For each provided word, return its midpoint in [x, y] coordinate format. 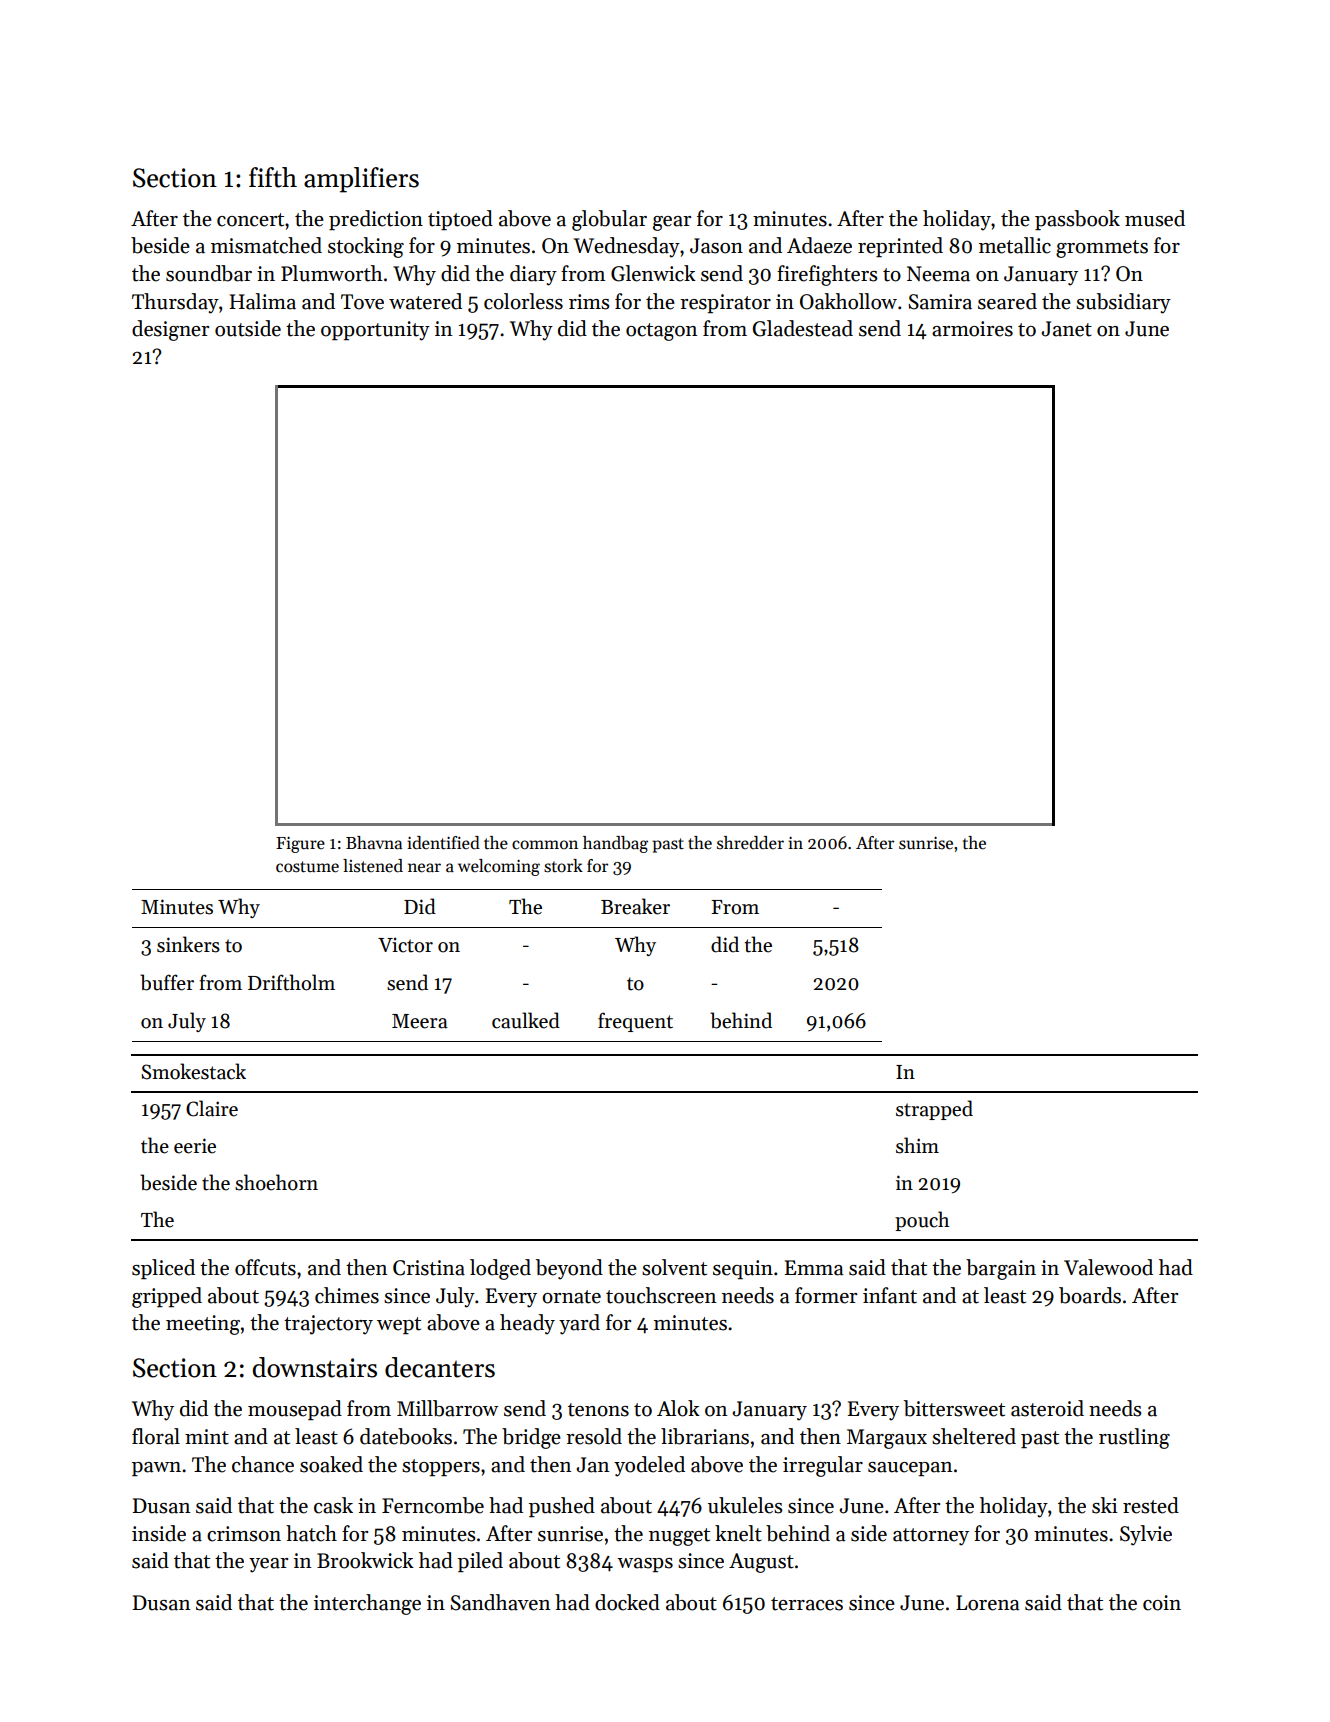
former [826, 1295]
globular [609, 220]
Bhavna [374, 843]
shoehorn [276, 1182]
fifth [273, 177]
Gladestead [803, 328]
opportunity [375, 331]
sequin [743, 1269]
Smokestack [193, 1071]
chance [263, 1464]
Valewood [1108, 1267]
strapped [934, 1110]
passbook [1077, 220]
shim [917, 1145]
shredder [750, 843]
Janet [1066, 329]
